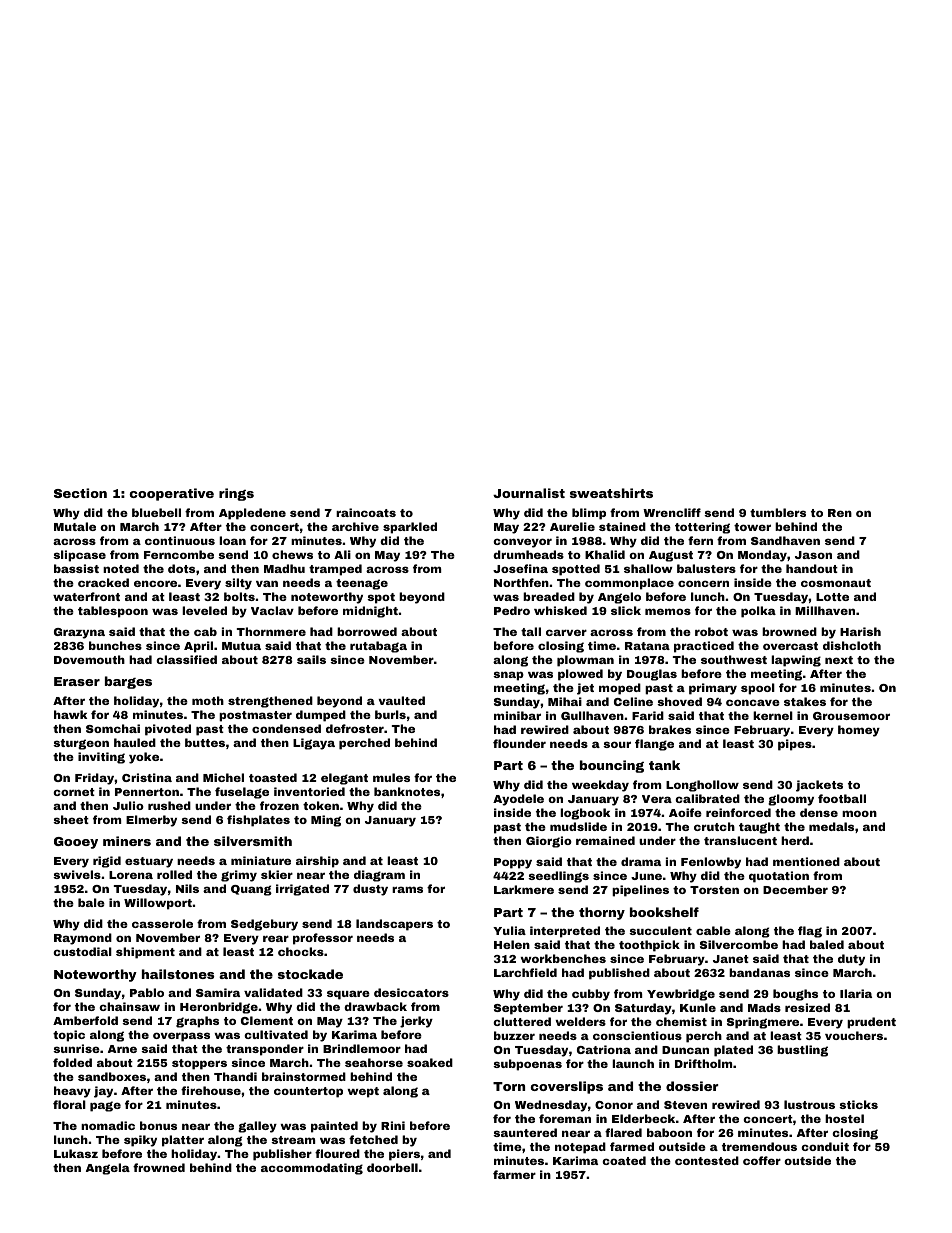 This page has height=1233, width=952. What do you see at coordinates (703, 1063) in the page?
I see `Driftholm` at bounding box center [703, 1063].
